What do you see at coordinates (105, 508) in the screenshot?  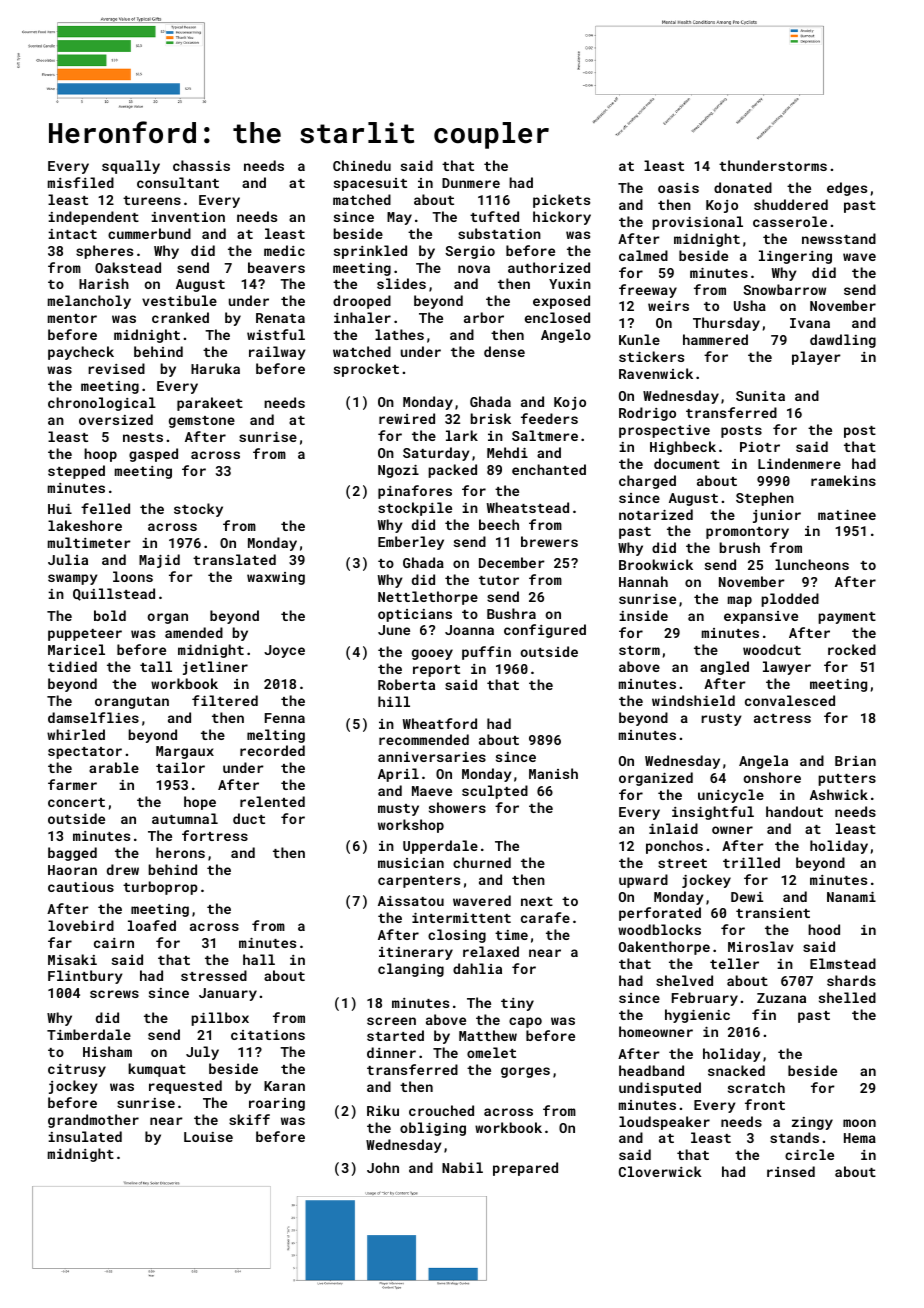 I see `felled` at bounding box center [105, 508].
